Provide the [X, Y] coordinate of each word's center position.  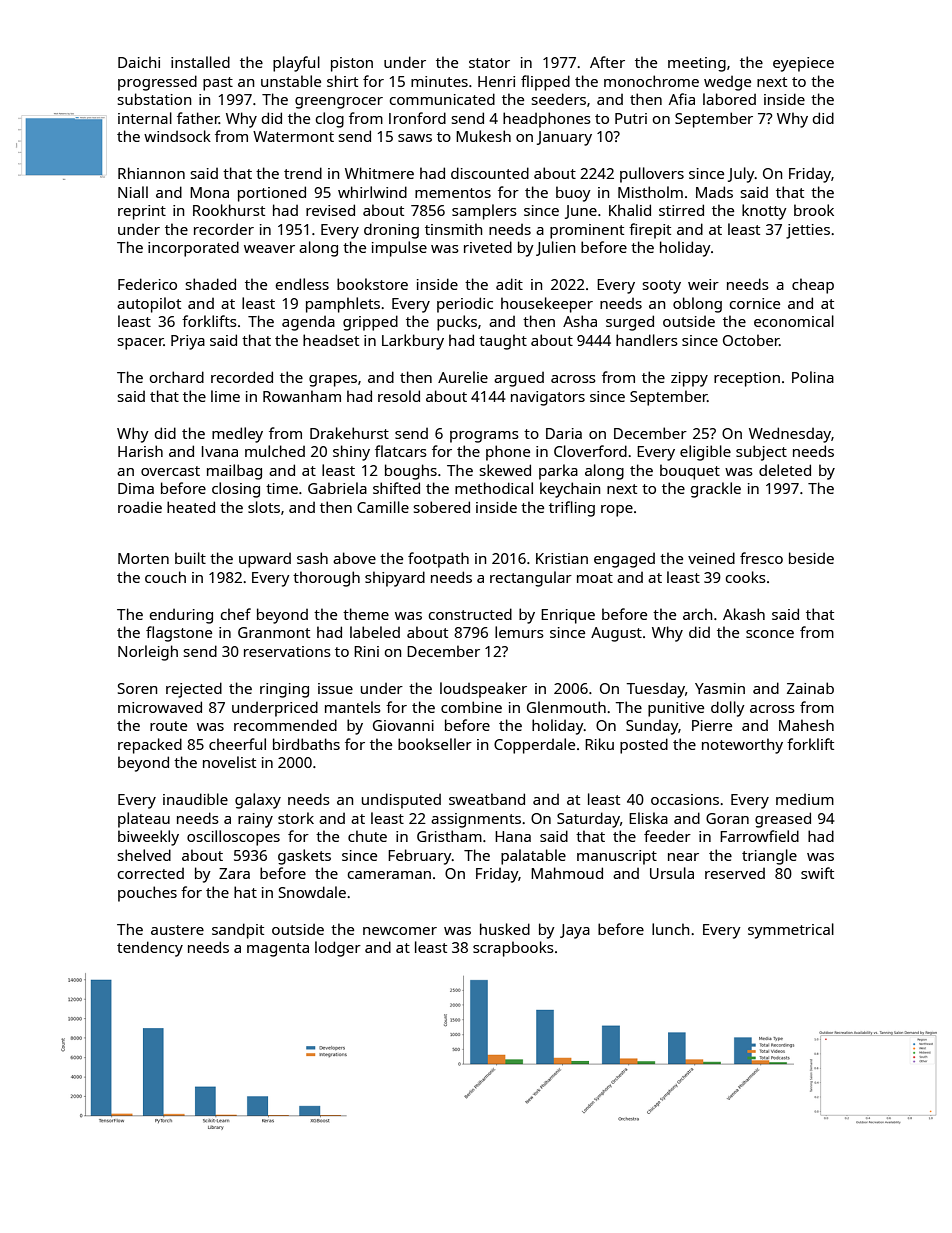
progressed [157, 83]
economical [794, 321]
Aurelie [463, 377]
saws [415, 138]
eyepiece [803, 64]
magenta [278, 950]
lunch [670, 929]
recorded [242, 377]
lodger [338, 949]
